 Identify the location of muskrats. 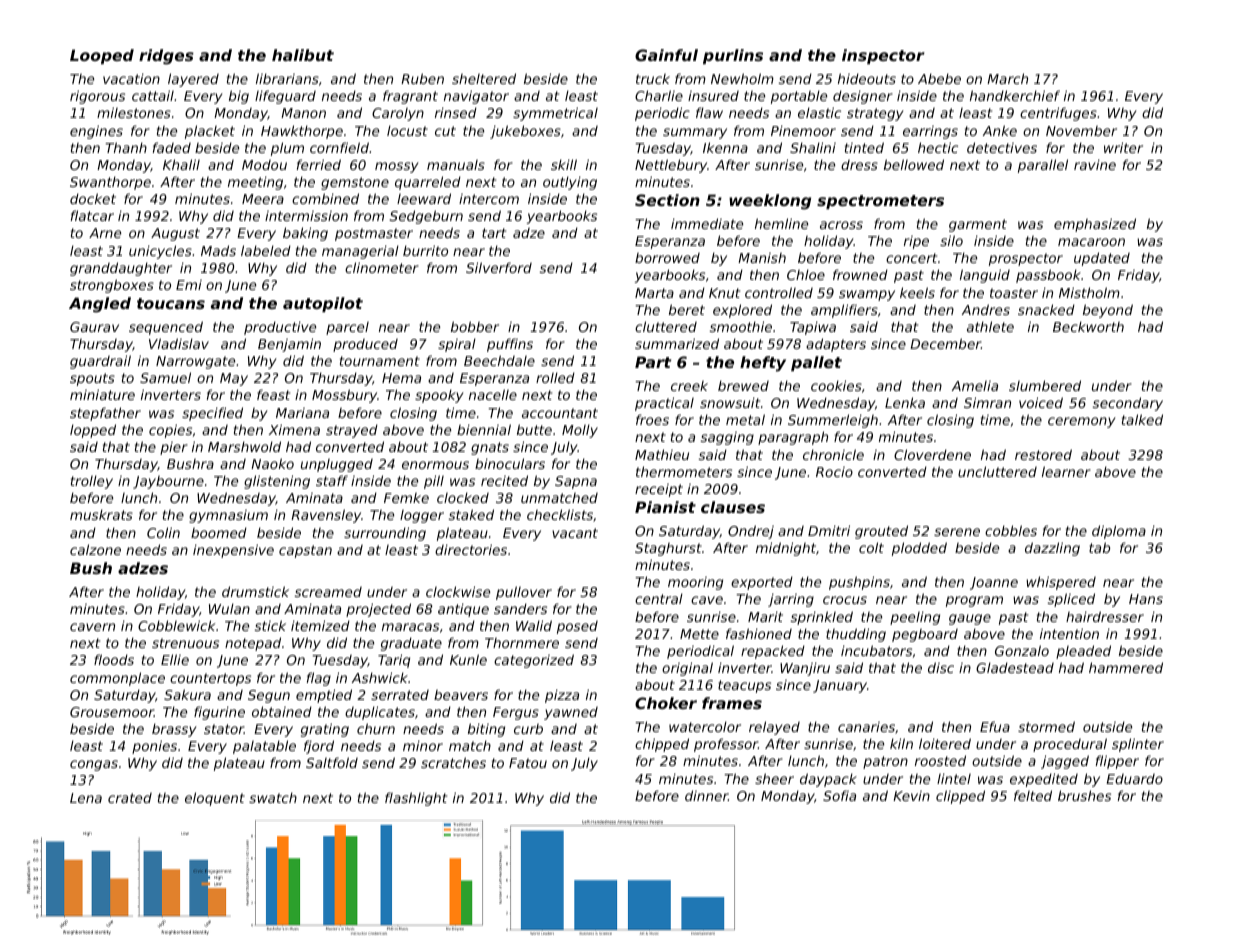
(101, 514).
